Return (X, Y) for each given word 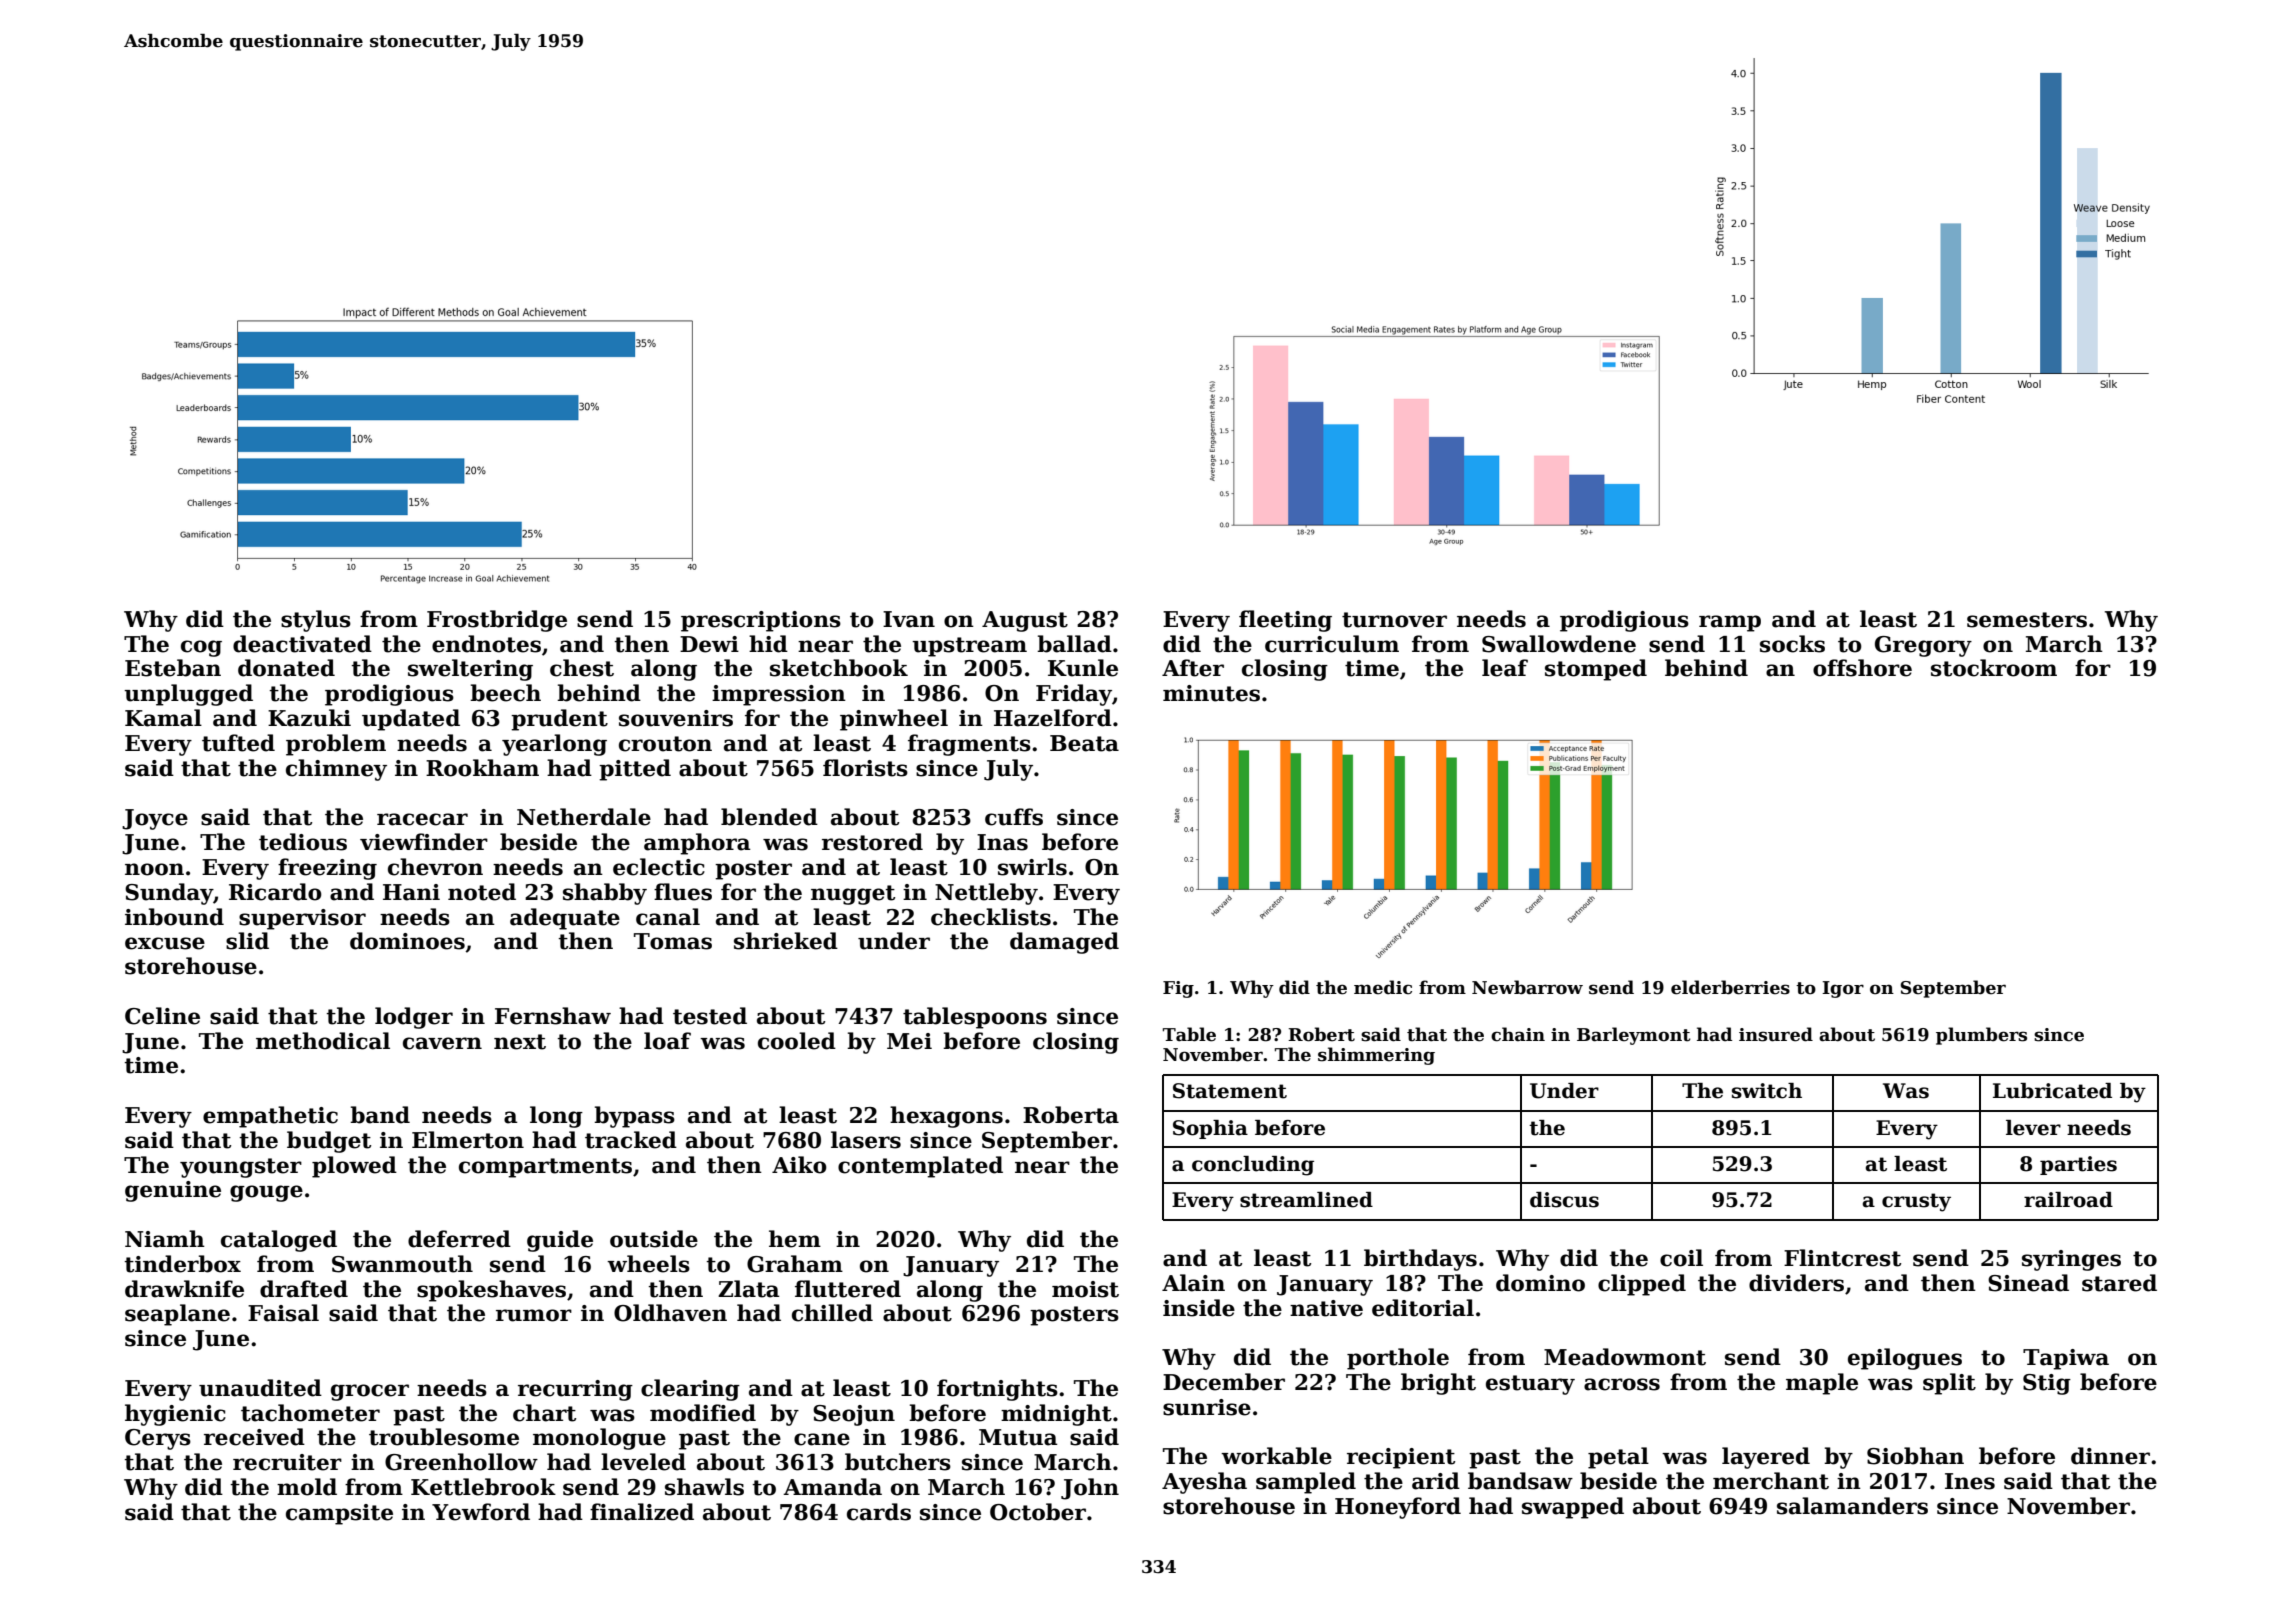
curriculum (1332, 644)
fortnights (997, 1390)
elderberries (1730, 987)
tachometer (310, 1413)
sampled (1306, 1483)
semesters (2027, 620)
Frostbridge (497, 621)
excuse (165, 943)
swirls (1032, 867)
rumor (534, 1315)
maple (1822, 1384)
